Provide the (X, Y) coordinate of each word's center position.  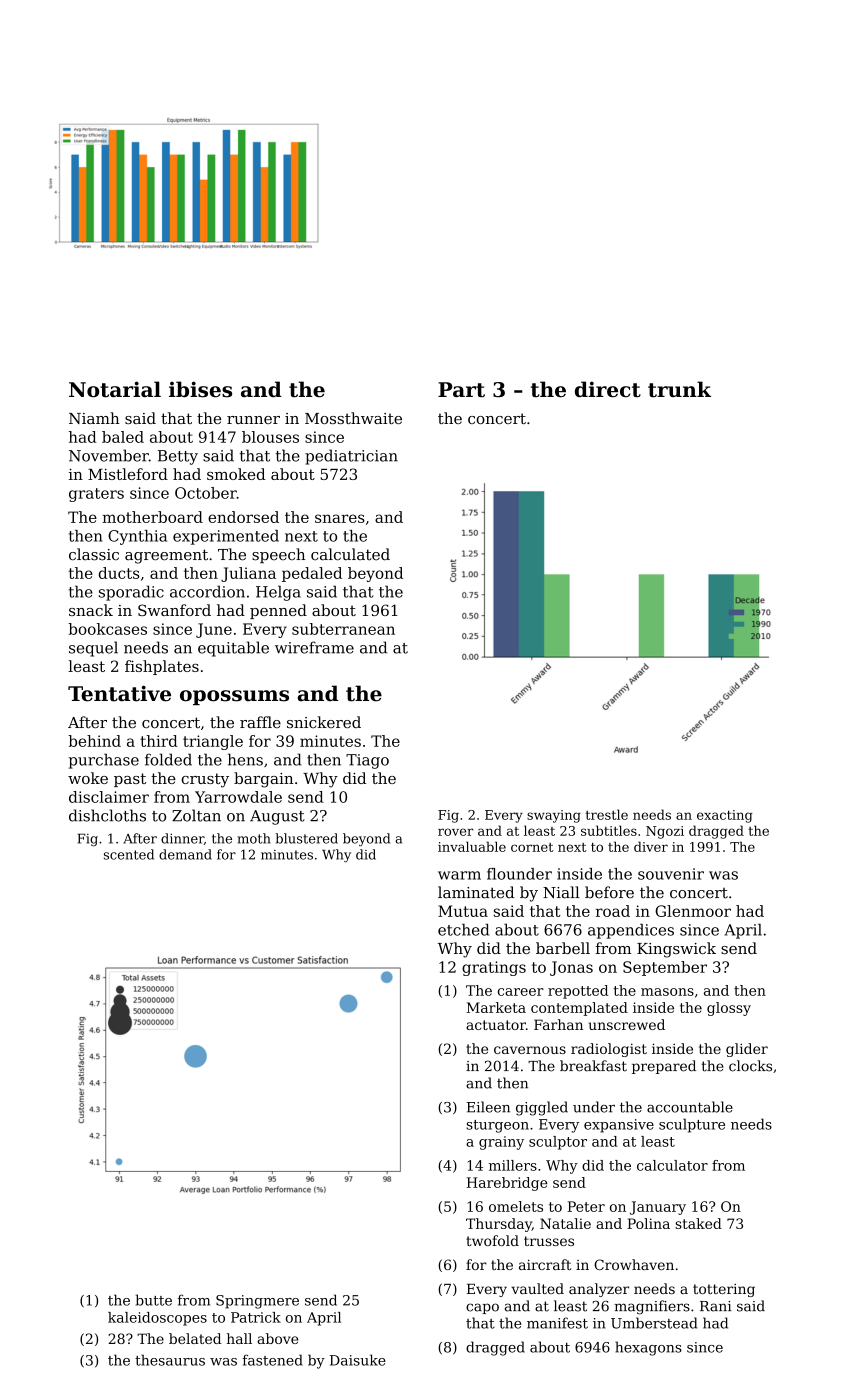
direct (608, 389)
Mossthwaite (353, 418)
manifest (557, 1323)
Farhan (558, 1024)
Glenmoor (693, 911)
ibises (200, 389)
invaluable (472, 846)
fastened (272, 1360)
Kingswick (676, 950)
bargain (263, 780)
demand (185, 854)
